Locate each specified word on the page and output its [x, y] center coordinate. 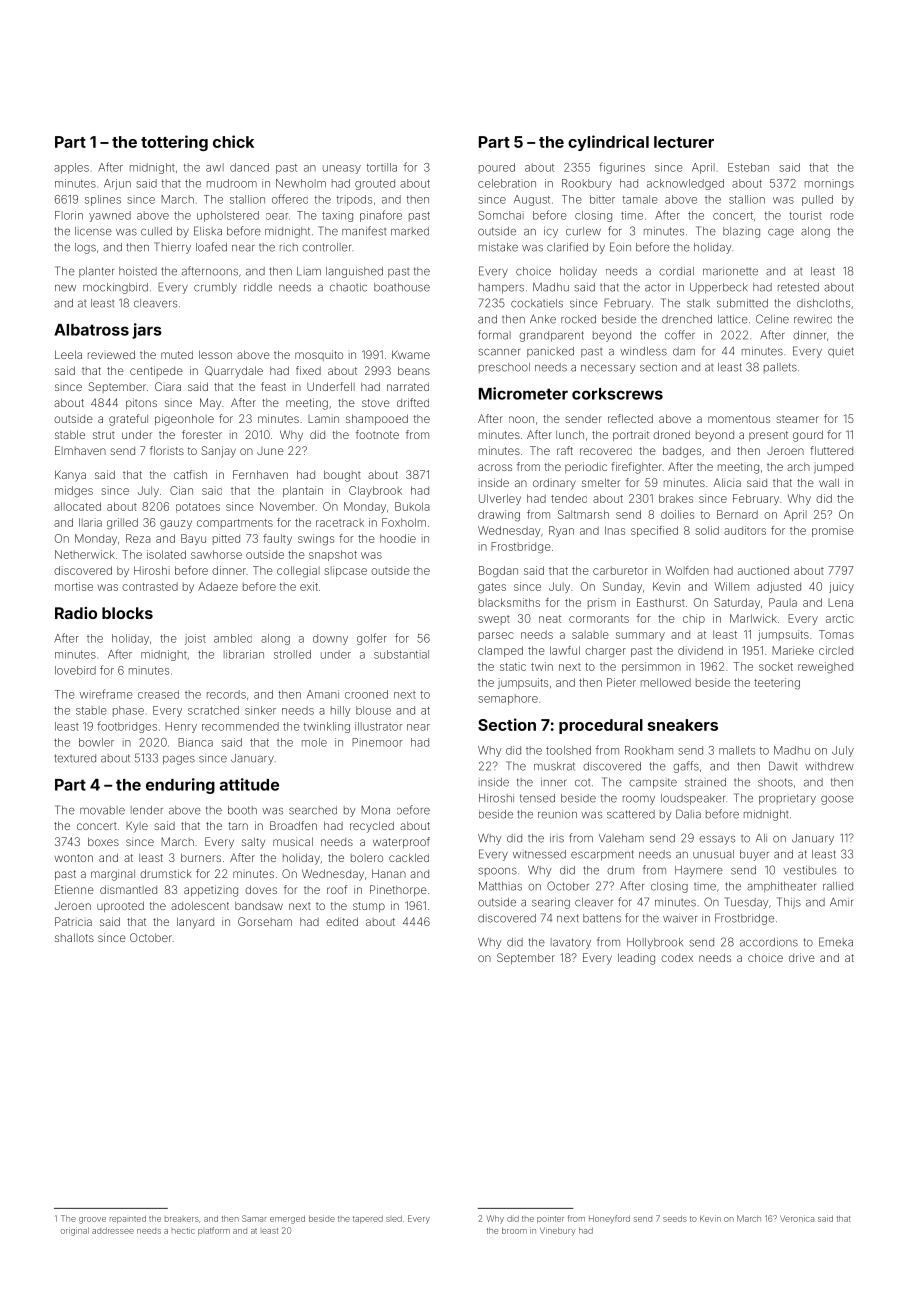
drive [802, 957]
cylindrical [608, 143]
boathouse [402, 287]
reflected [630, 418]
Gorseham [265, 921]
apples [71, 168]
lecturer [684, 142]
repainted [128, 1219]
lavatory [571, 943]
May [210, 404]
